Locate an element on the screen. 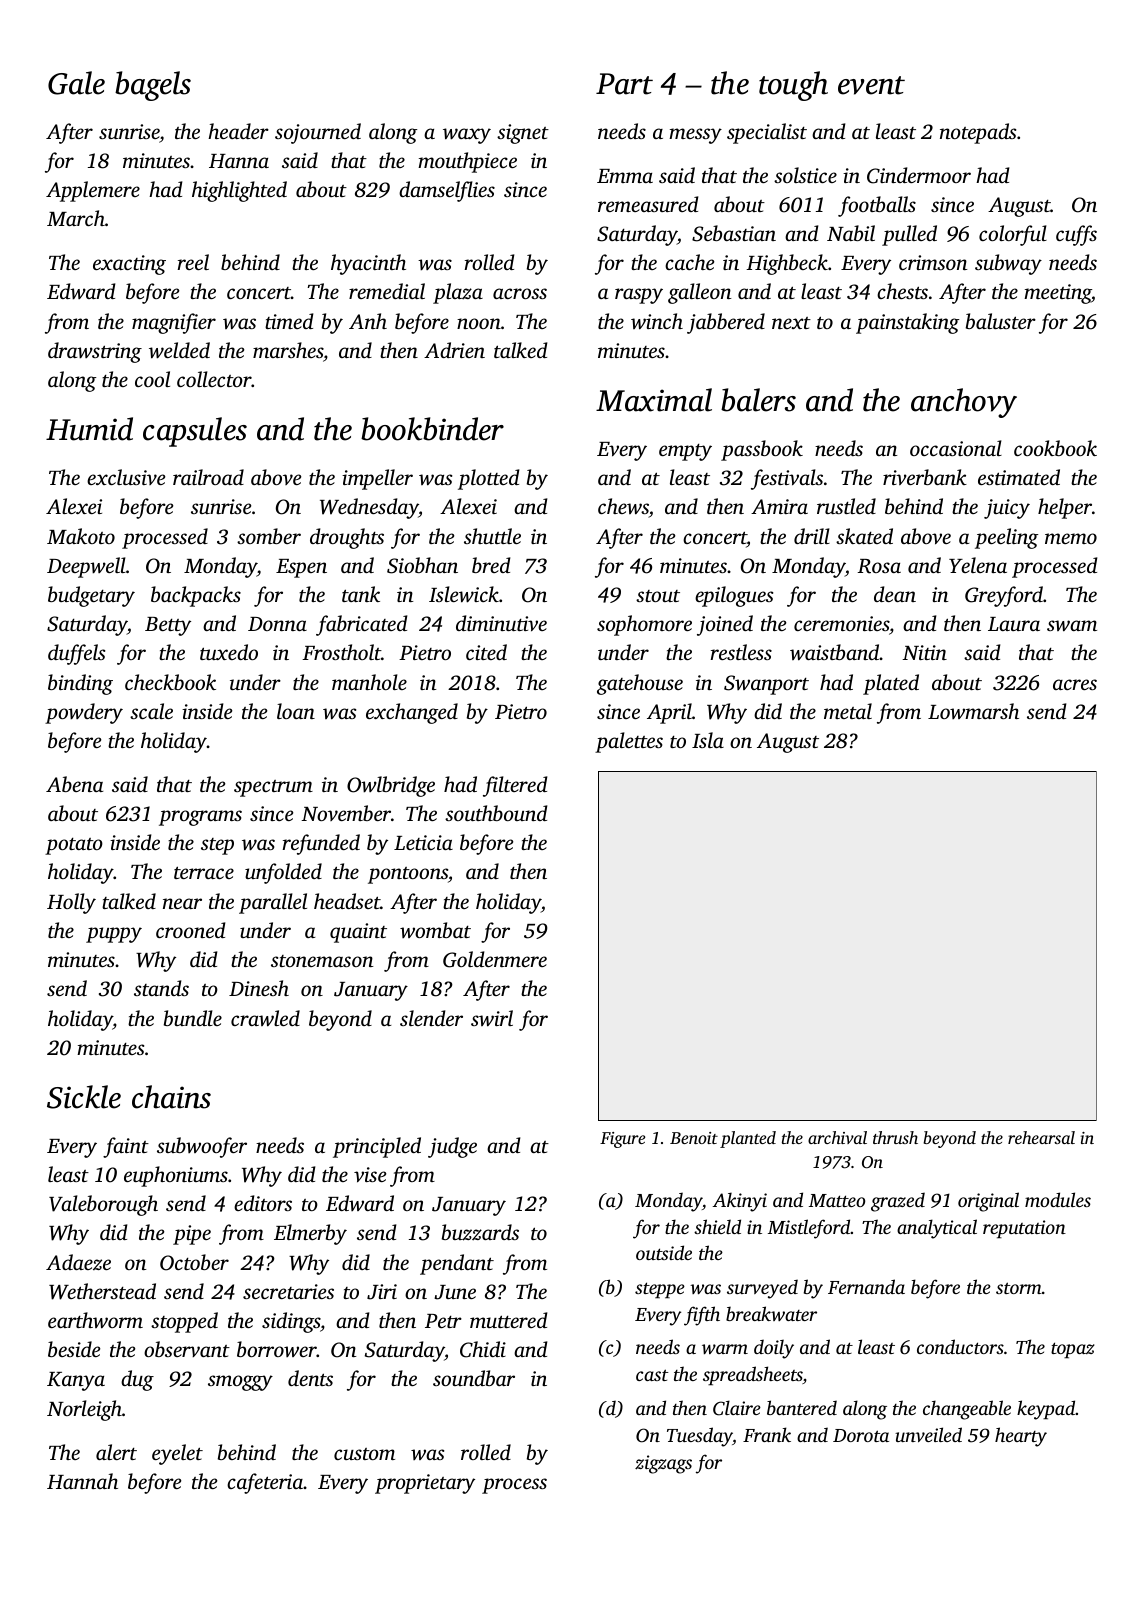  Emma is located at coordinates (625, 176).
